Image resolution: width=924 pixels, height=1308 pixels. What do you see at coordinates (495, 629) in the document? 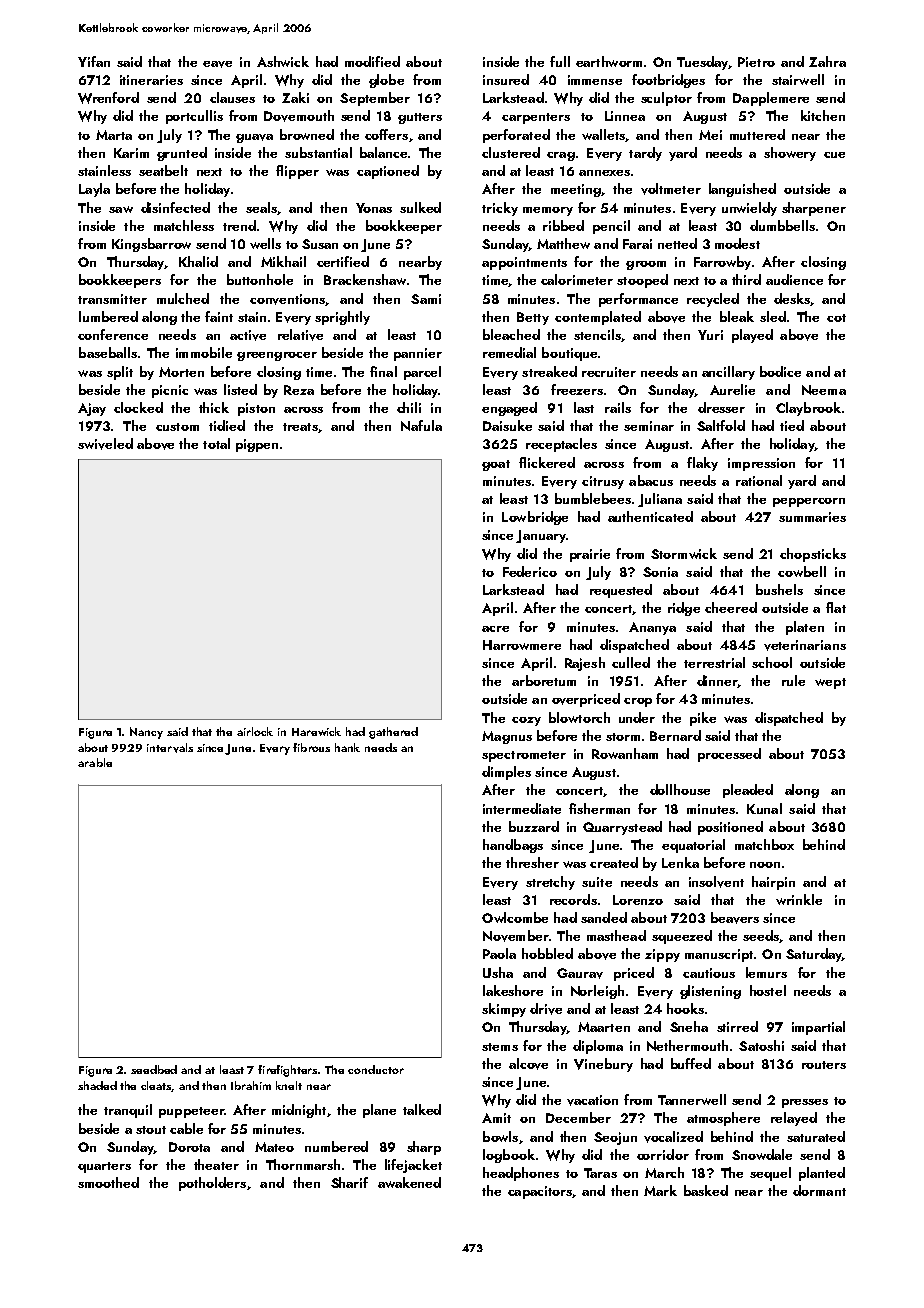
I see `acre` at bounding box center [495, 629].
